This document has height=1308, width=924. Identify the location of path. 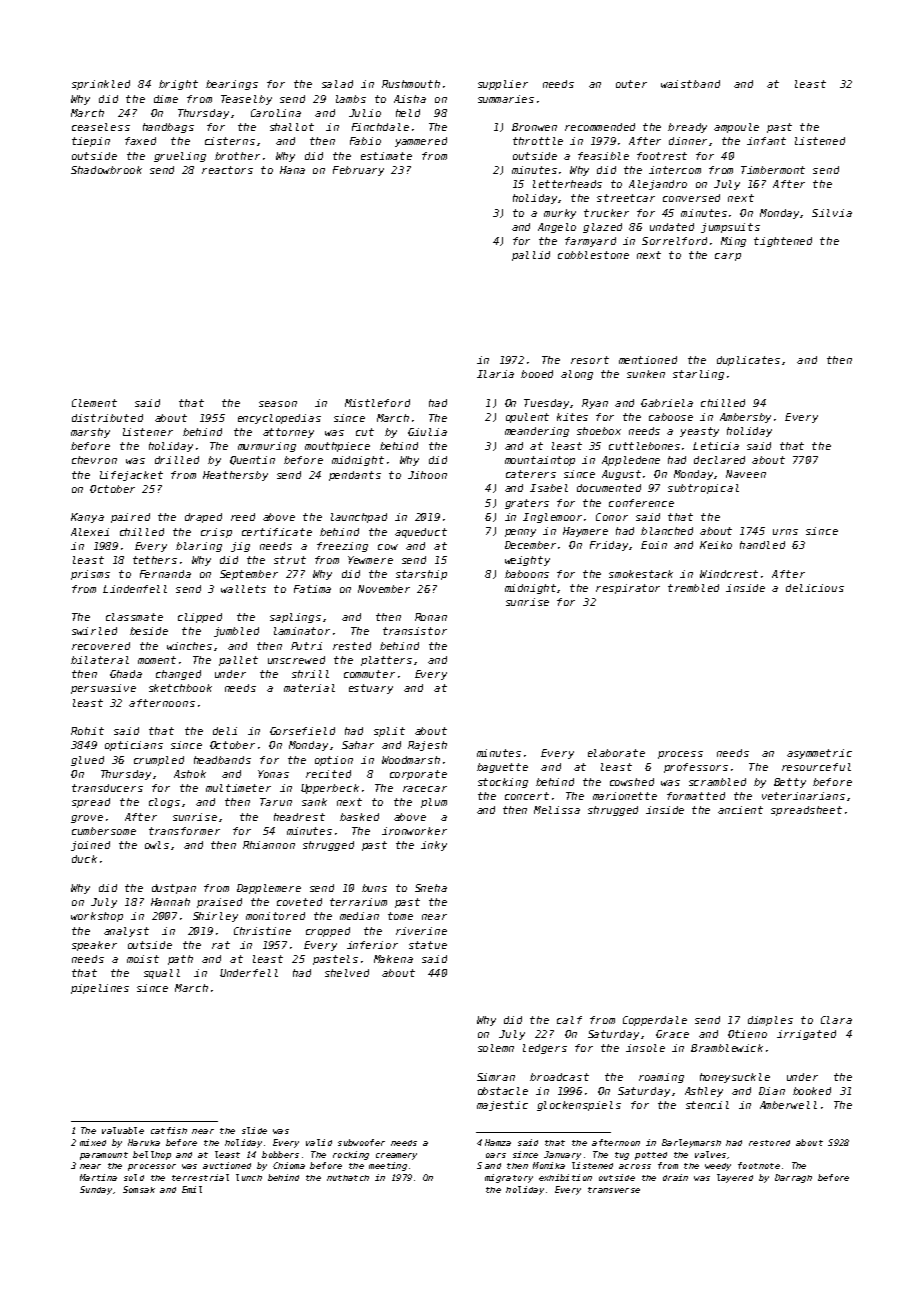
(180, 960).
